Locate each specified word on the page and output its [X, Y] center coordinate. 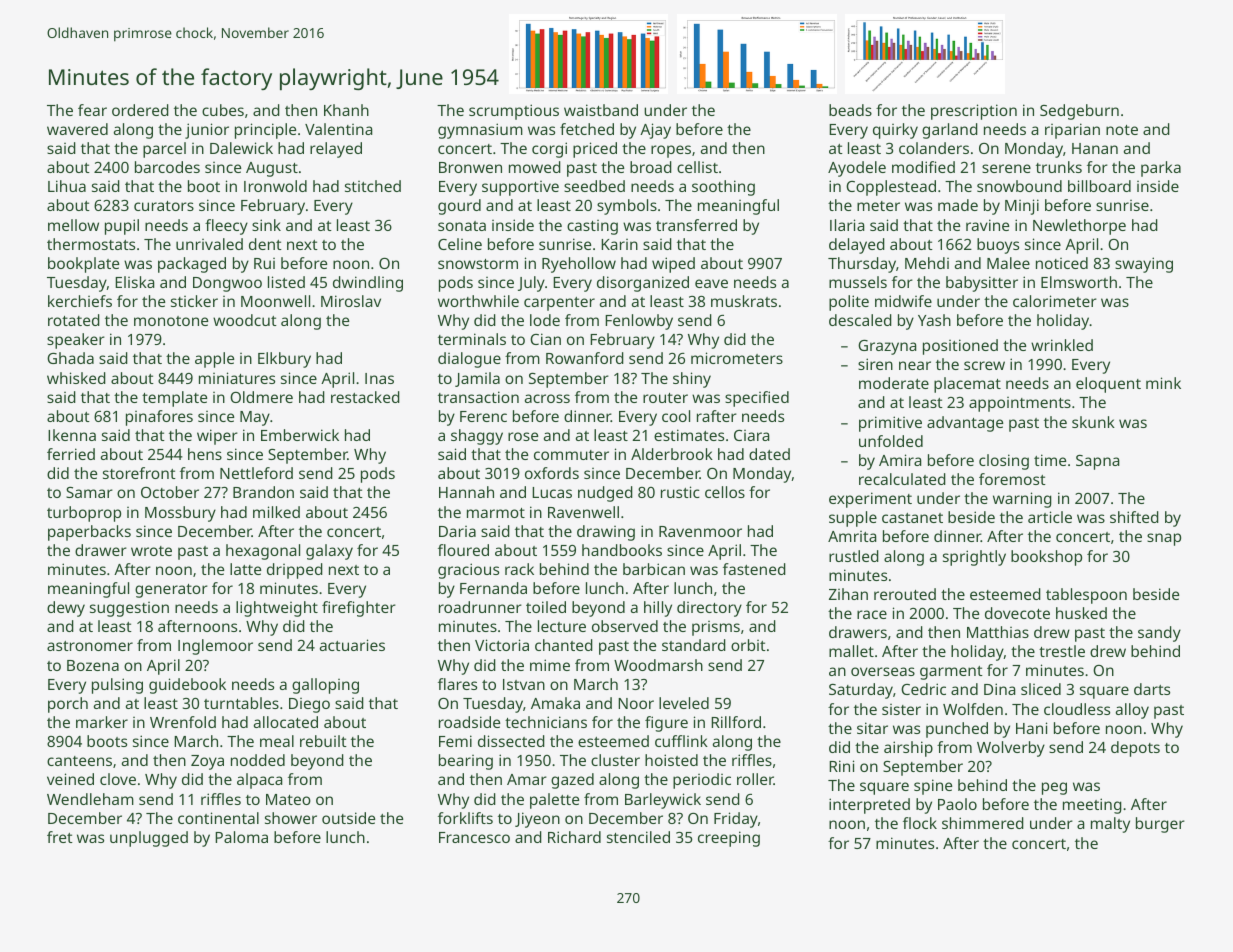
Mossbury [180, 514]
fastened [754, 569]
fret [60, 837]
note [1122, 130]
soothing [723, 188]
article [1050, 517]
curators [164, 206]
